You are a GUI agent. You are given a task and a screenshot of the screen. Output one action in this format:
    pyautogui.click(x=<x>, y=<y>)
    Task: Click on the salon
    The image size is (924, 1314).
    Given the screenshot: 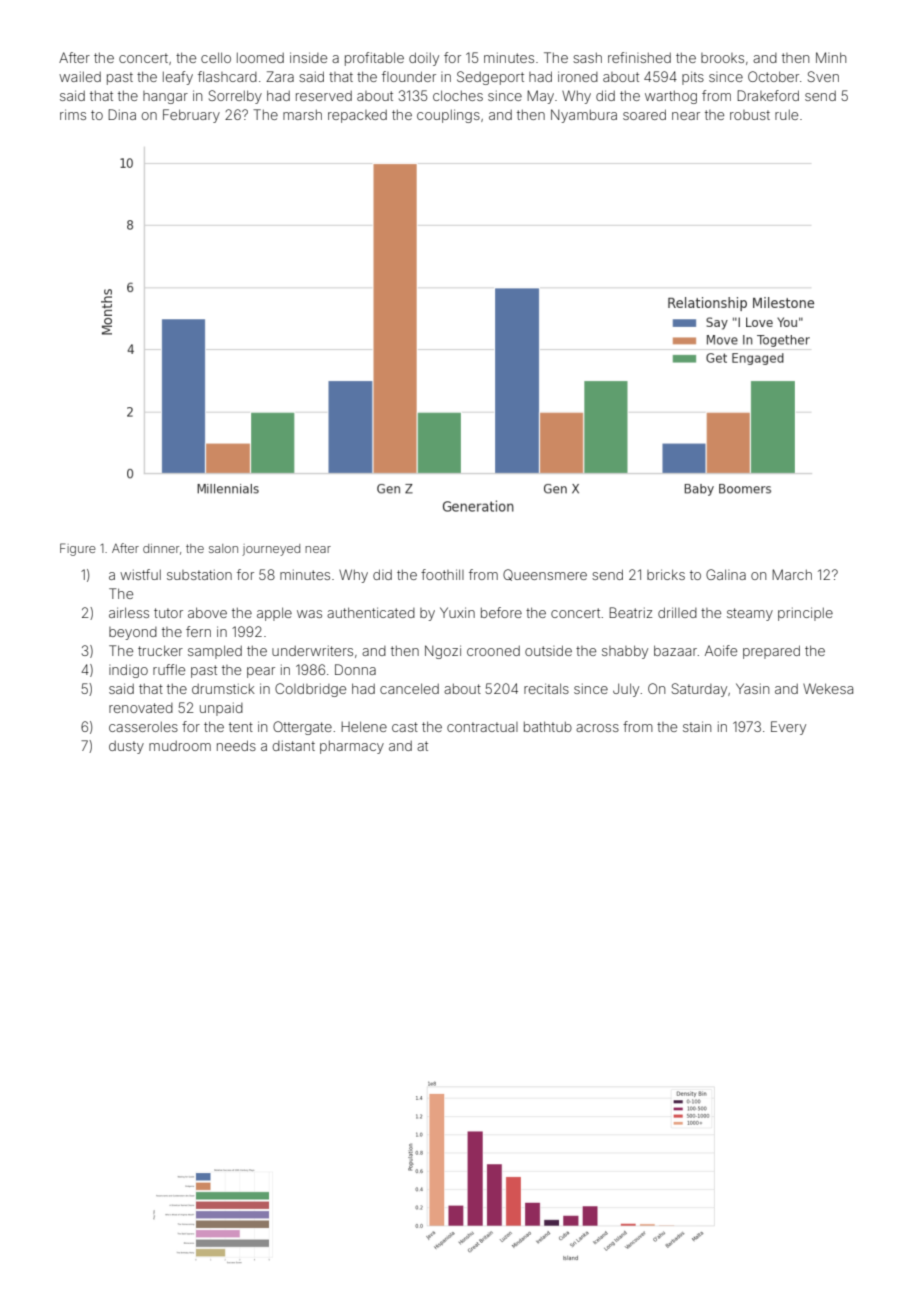 What is the action you would take?
    pyautogui.click(x=223, y=548)
